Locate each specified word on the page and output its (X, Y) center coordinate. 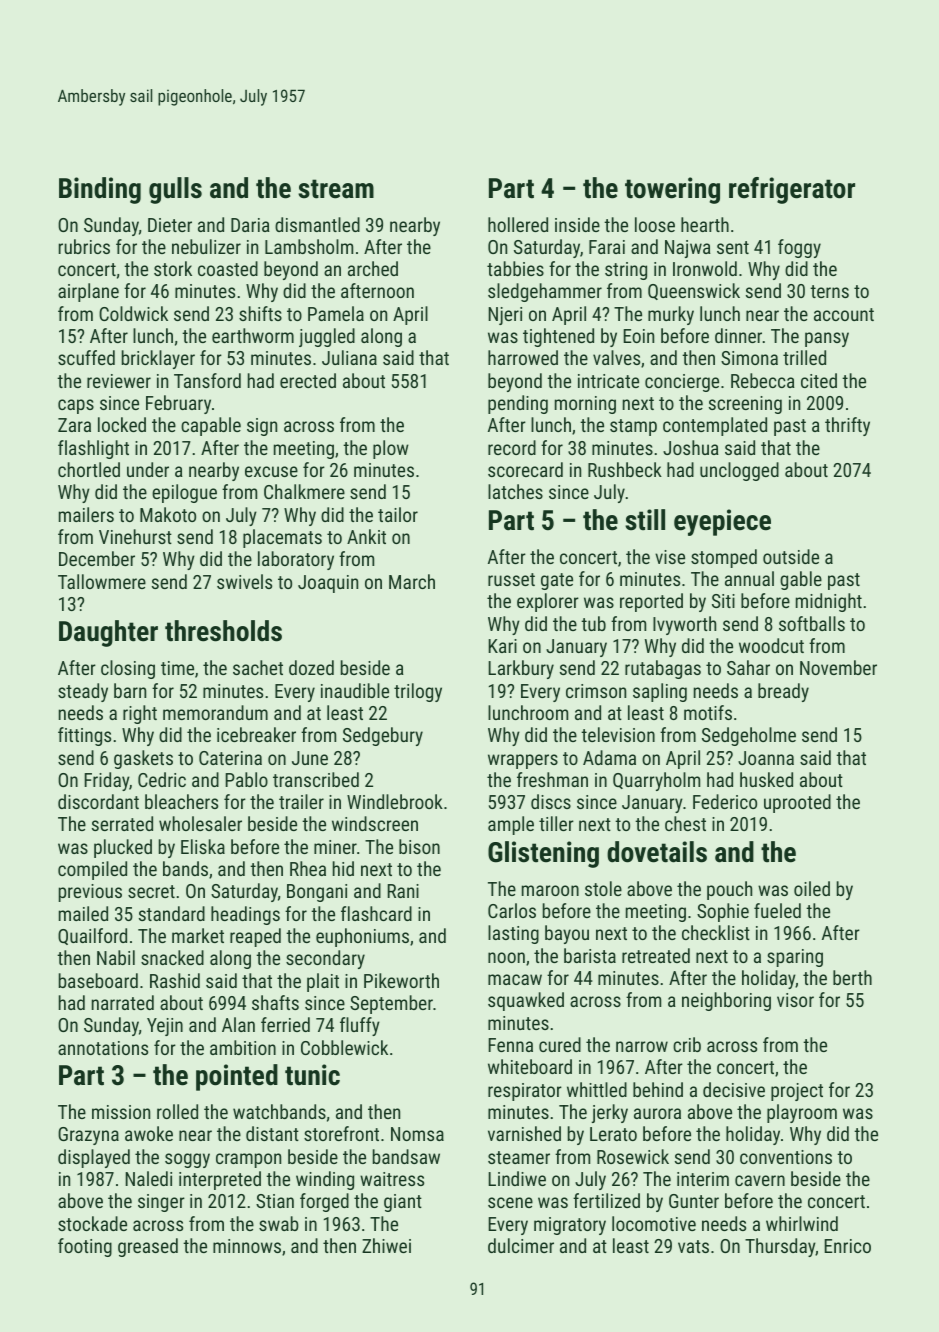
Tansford (207, 380)
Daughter (108, 633)
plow (391, 449)
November (838, 667)
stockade (92, 1223)
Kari (502, 646)
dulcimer (521, 1245)
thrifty (847, 426)
